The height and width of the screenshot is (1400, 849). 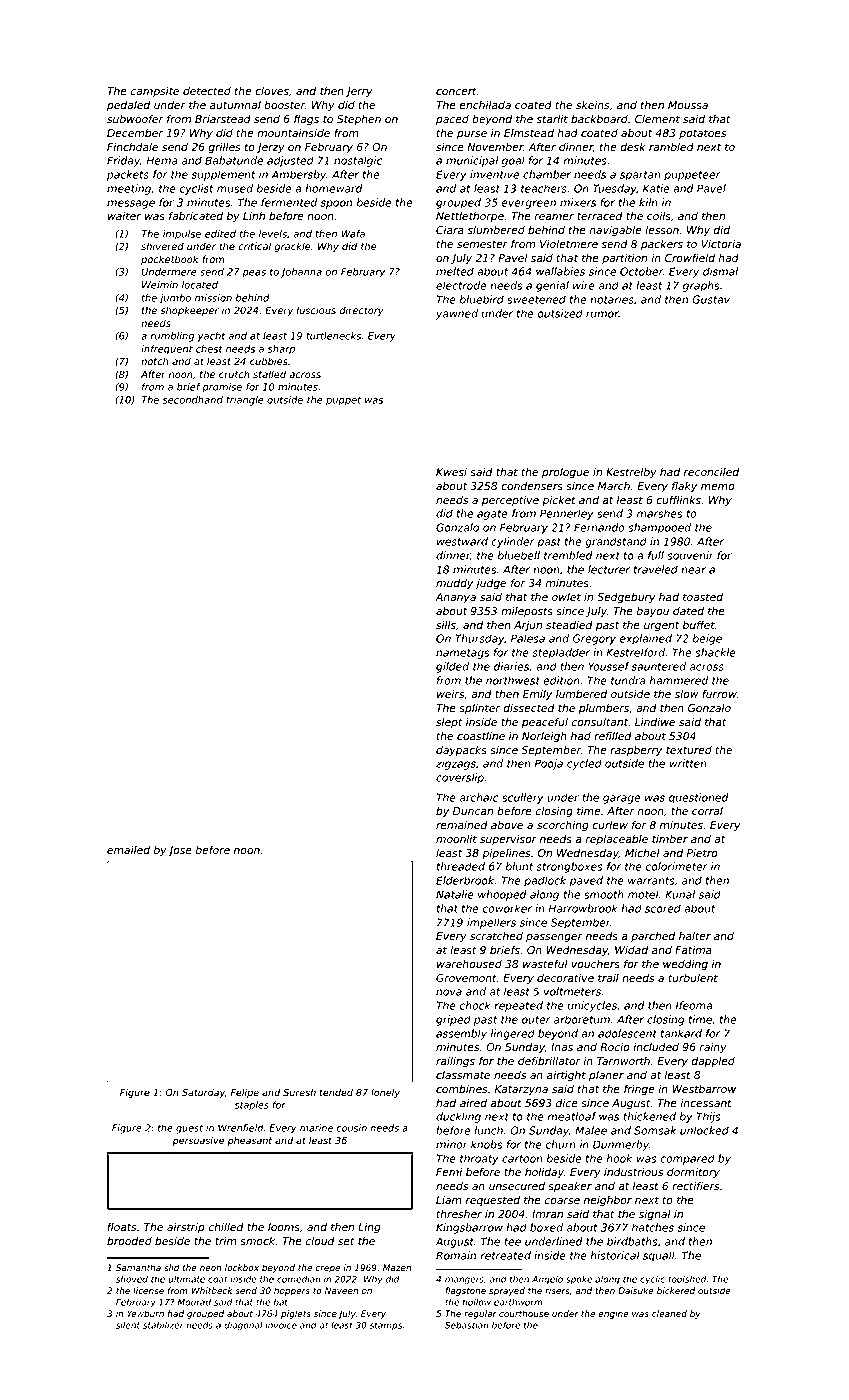 I want to click on shivered, so click(x=162, y=246).
